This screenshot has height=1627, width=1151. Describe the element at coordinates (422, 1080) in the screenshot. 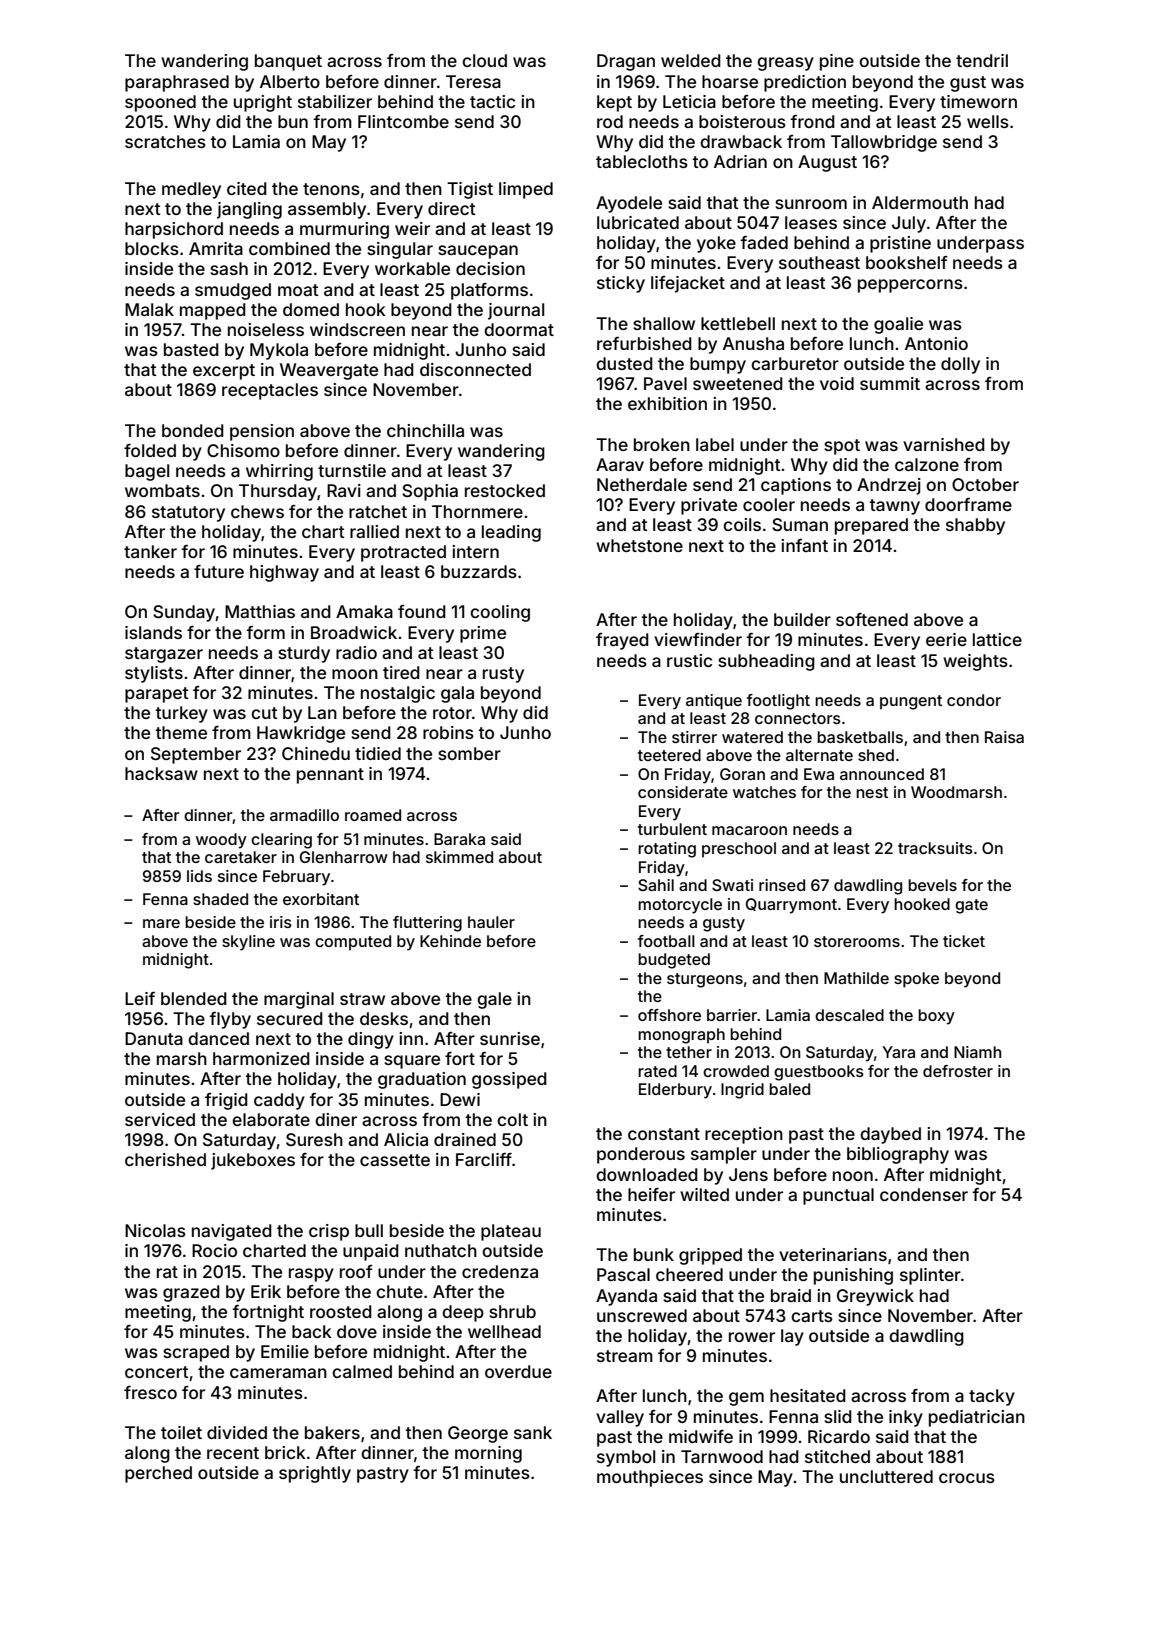

I see `graduation` at that location.
